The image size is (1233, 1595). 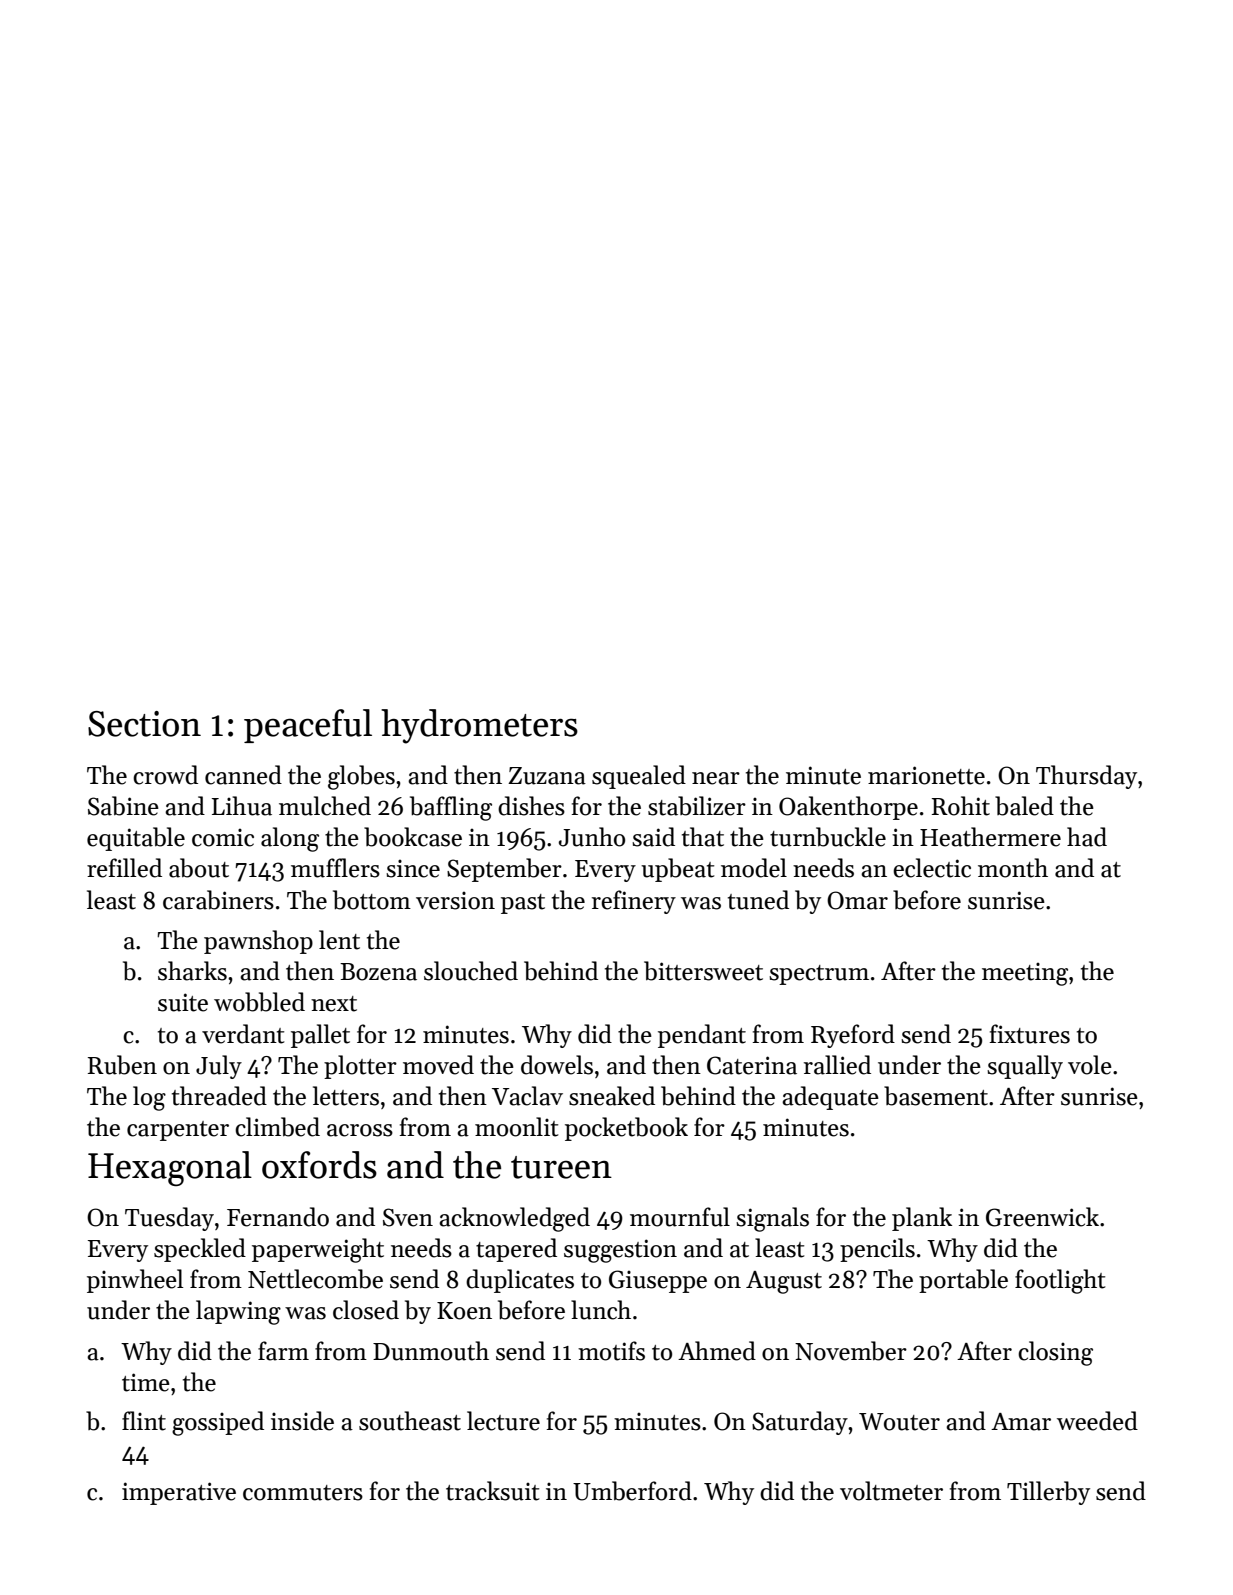 I want to click on pinwheel, so click(x=135, y=1281).
